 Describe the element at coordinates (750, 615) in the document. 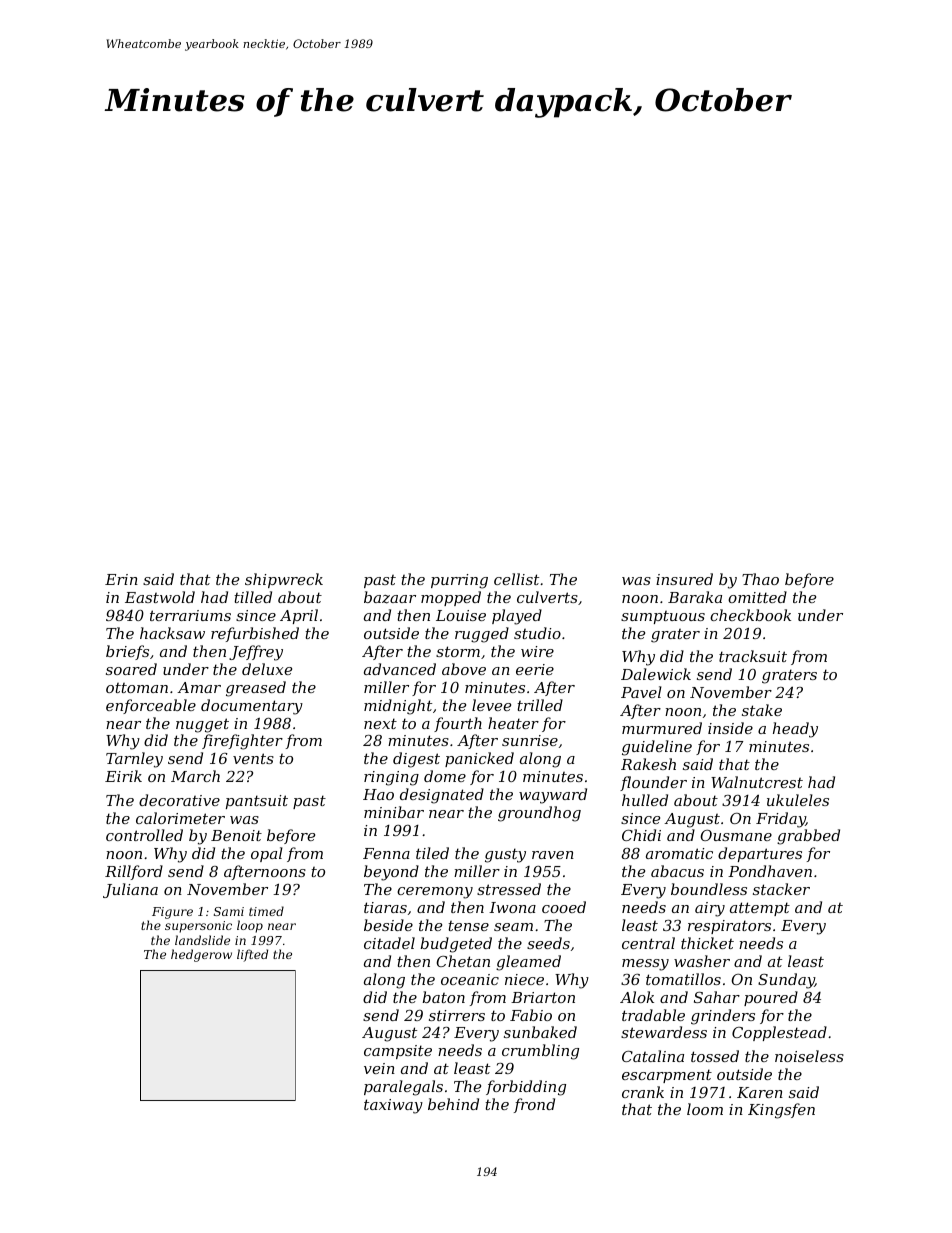

I see `checkbook` at that location.
